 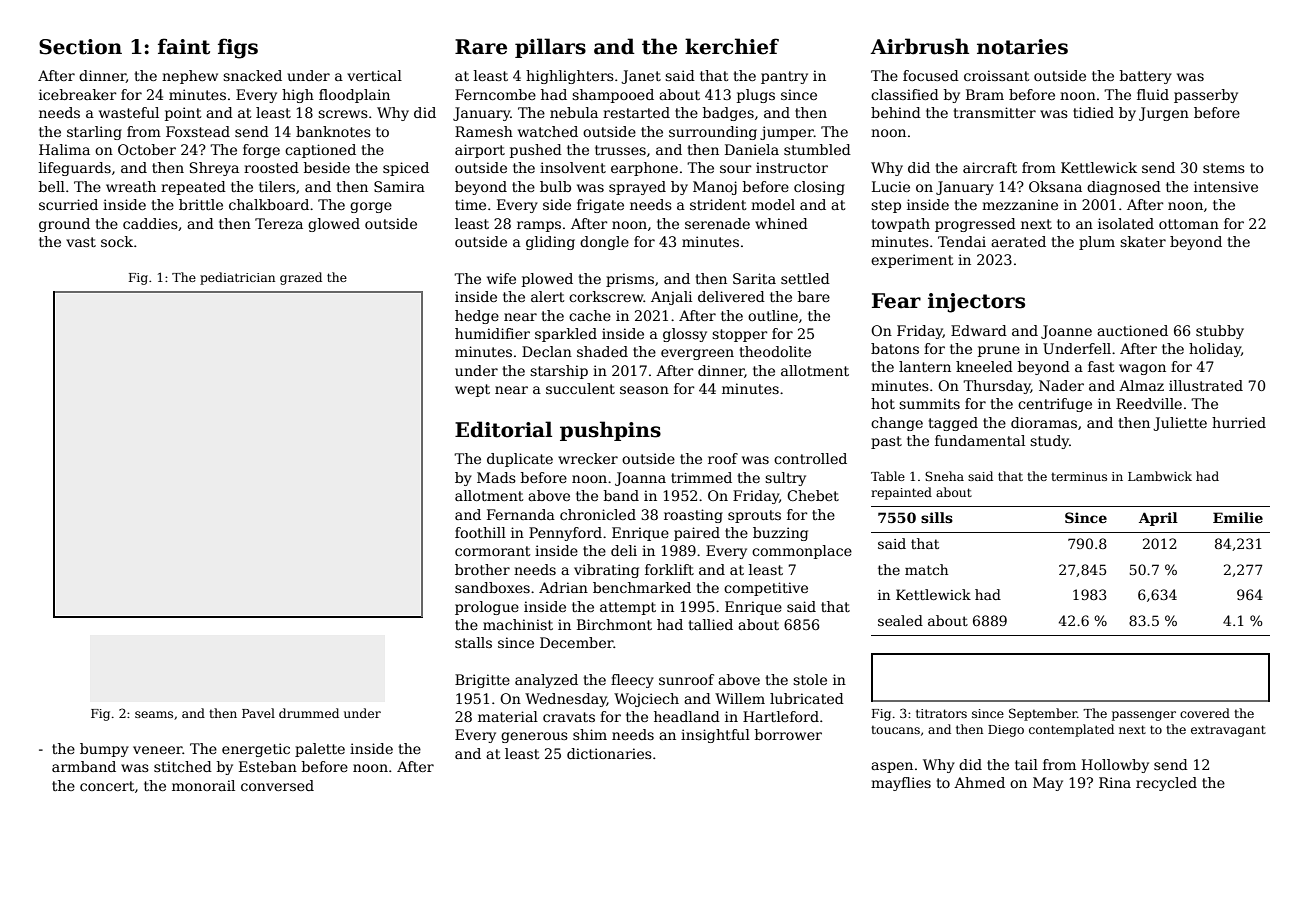 What do you see at coordinates (919, 46) in the screenshot?
I see `Airbrush` at bounding box center [919, 46].
